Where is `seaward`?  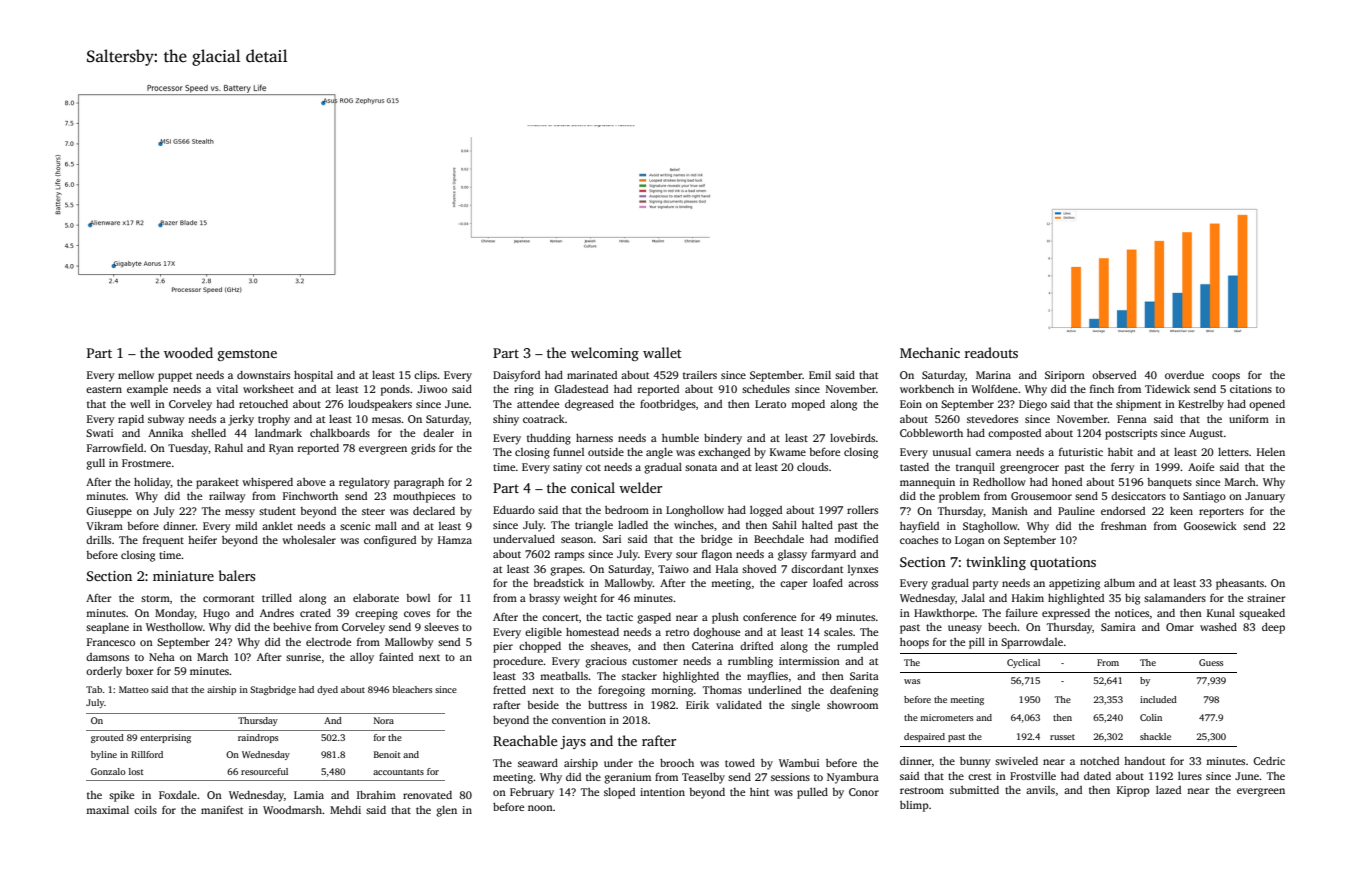 seaward is located at coordinates (538, 763).
